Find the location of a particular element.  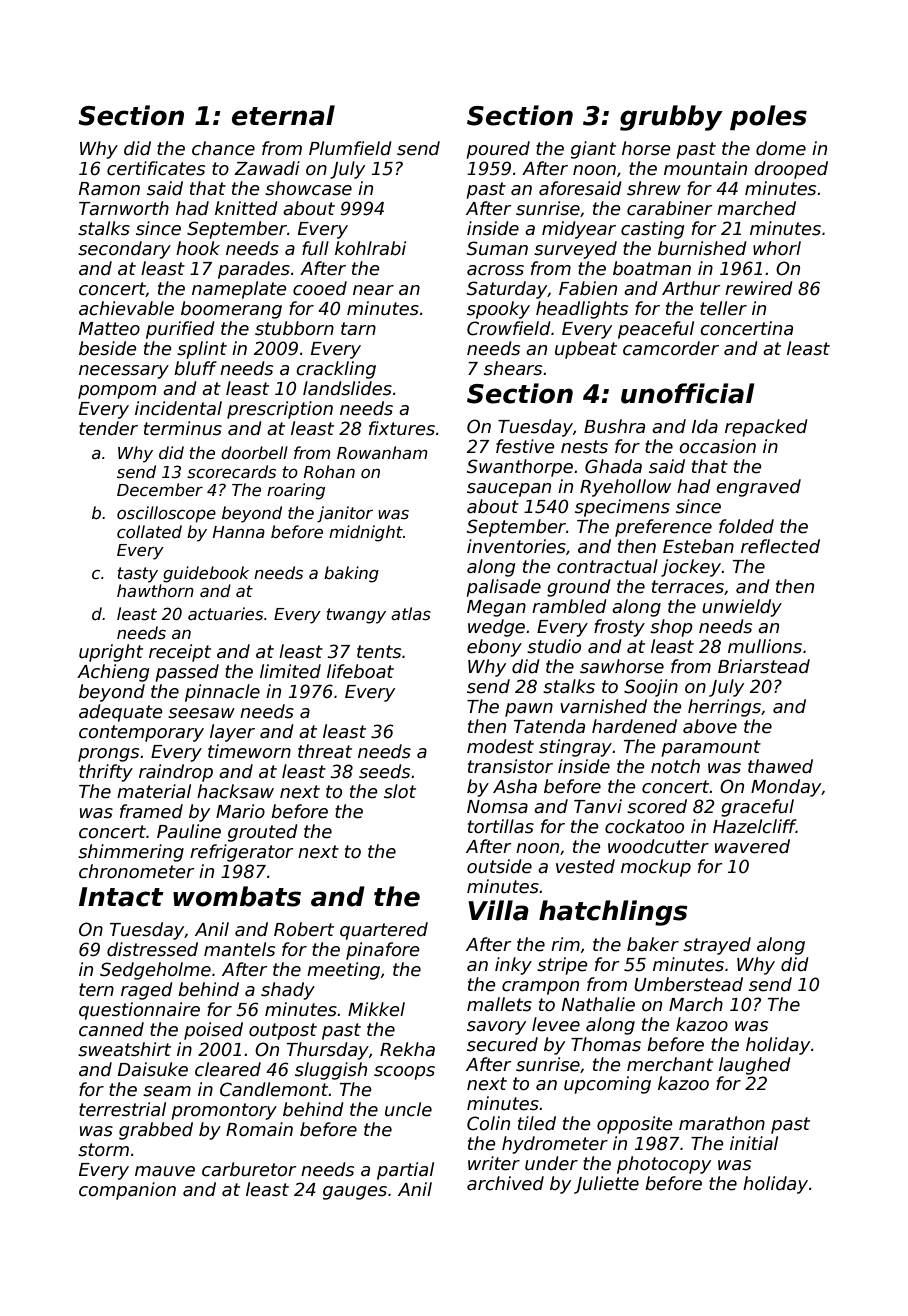

chance is located at coordinates (223, 148).
